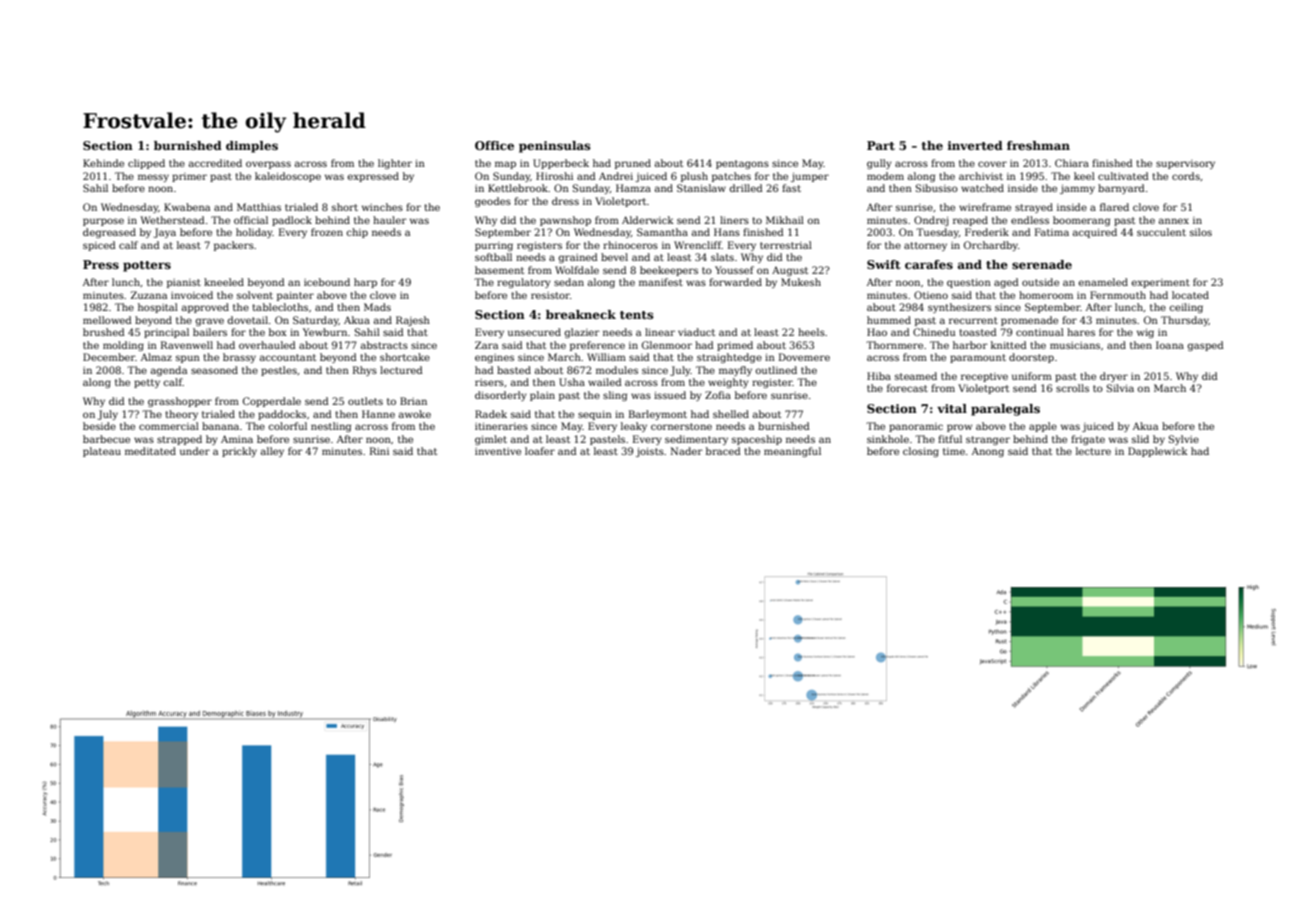 The height and width of the screenshot is (924, 1308). I want to click on peninsulas, so click(555, 147).
